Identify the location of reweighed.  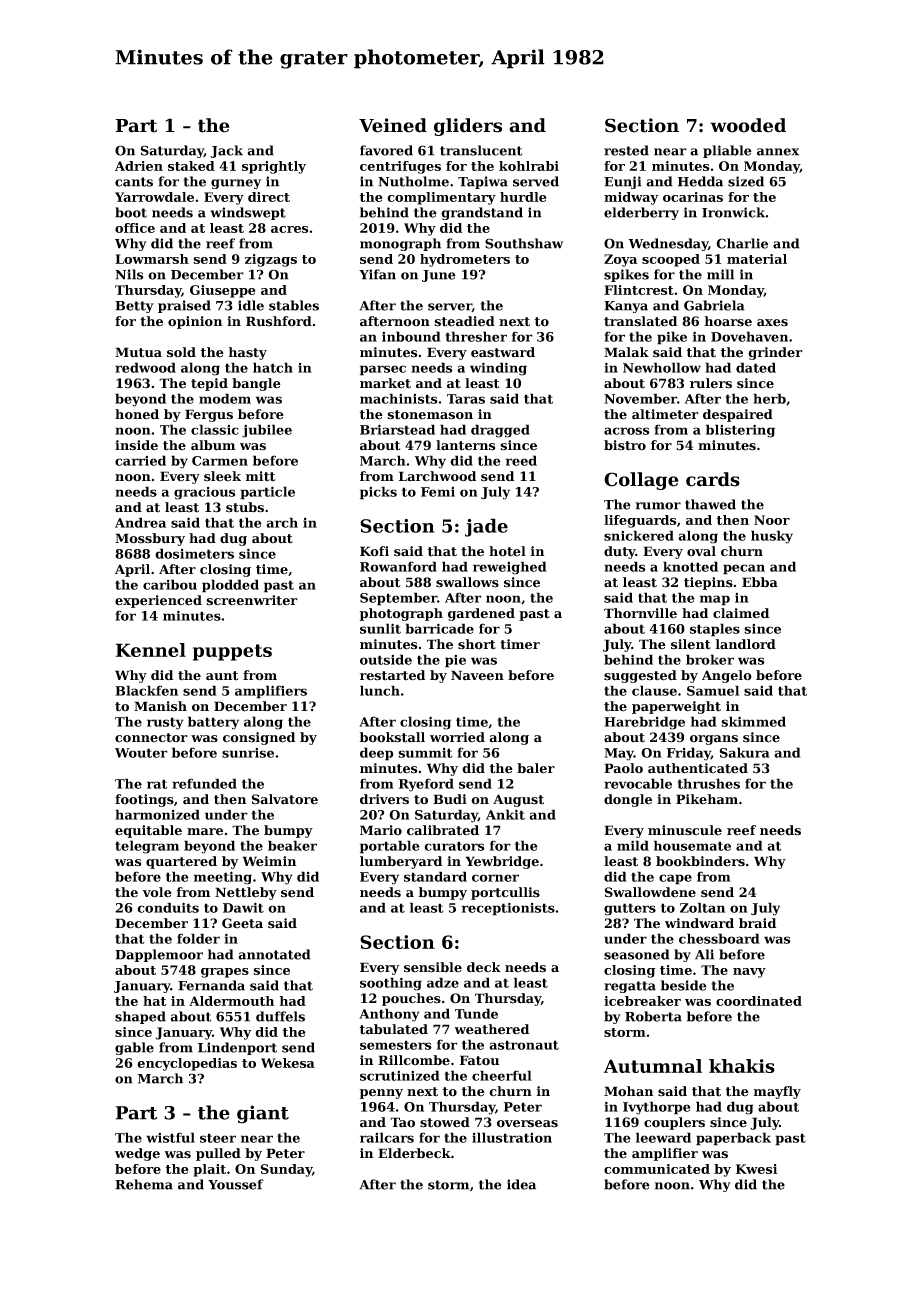
(510, 568).
